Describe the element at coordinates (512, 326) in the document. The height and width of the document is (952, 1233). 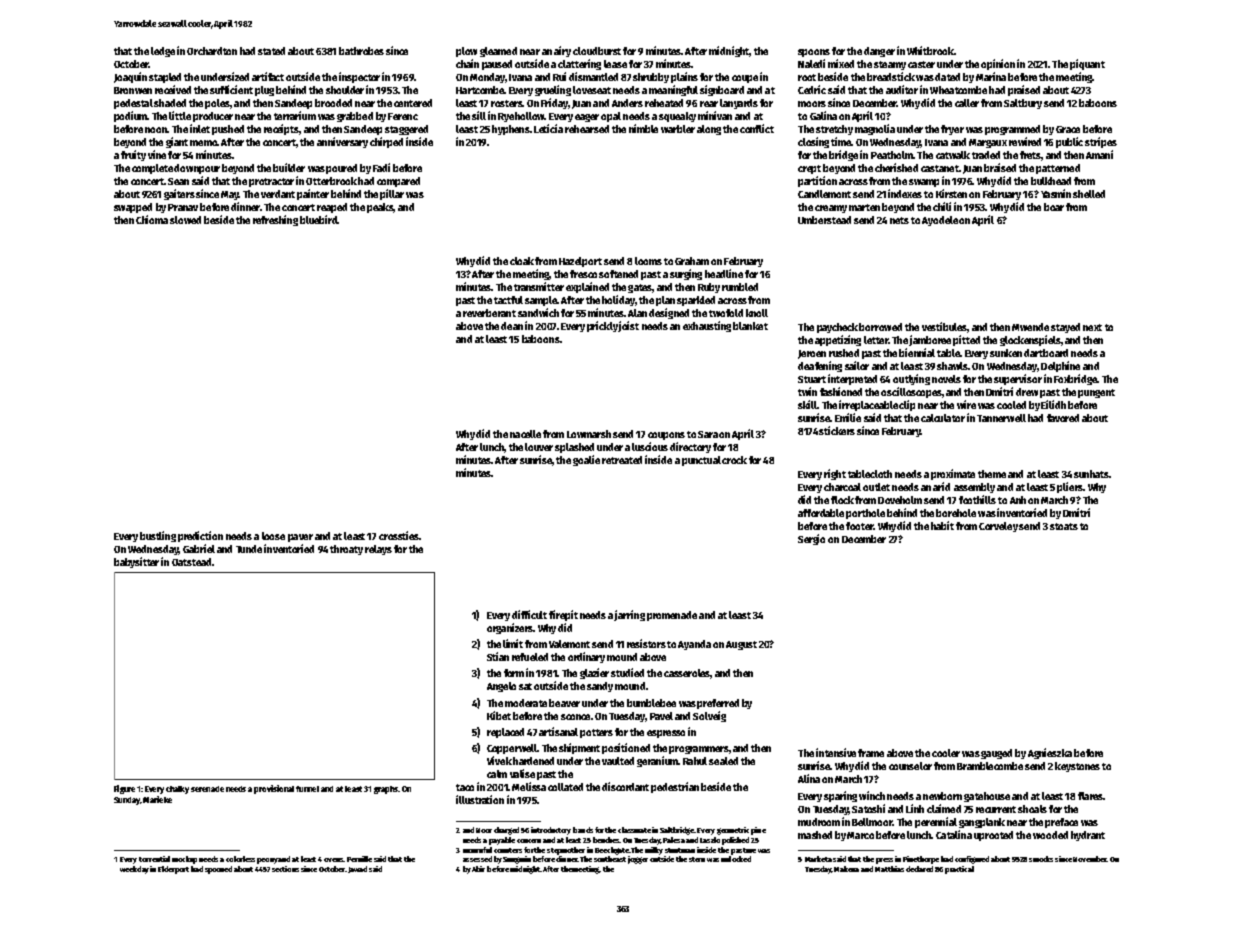
I see `dean` at that location.
